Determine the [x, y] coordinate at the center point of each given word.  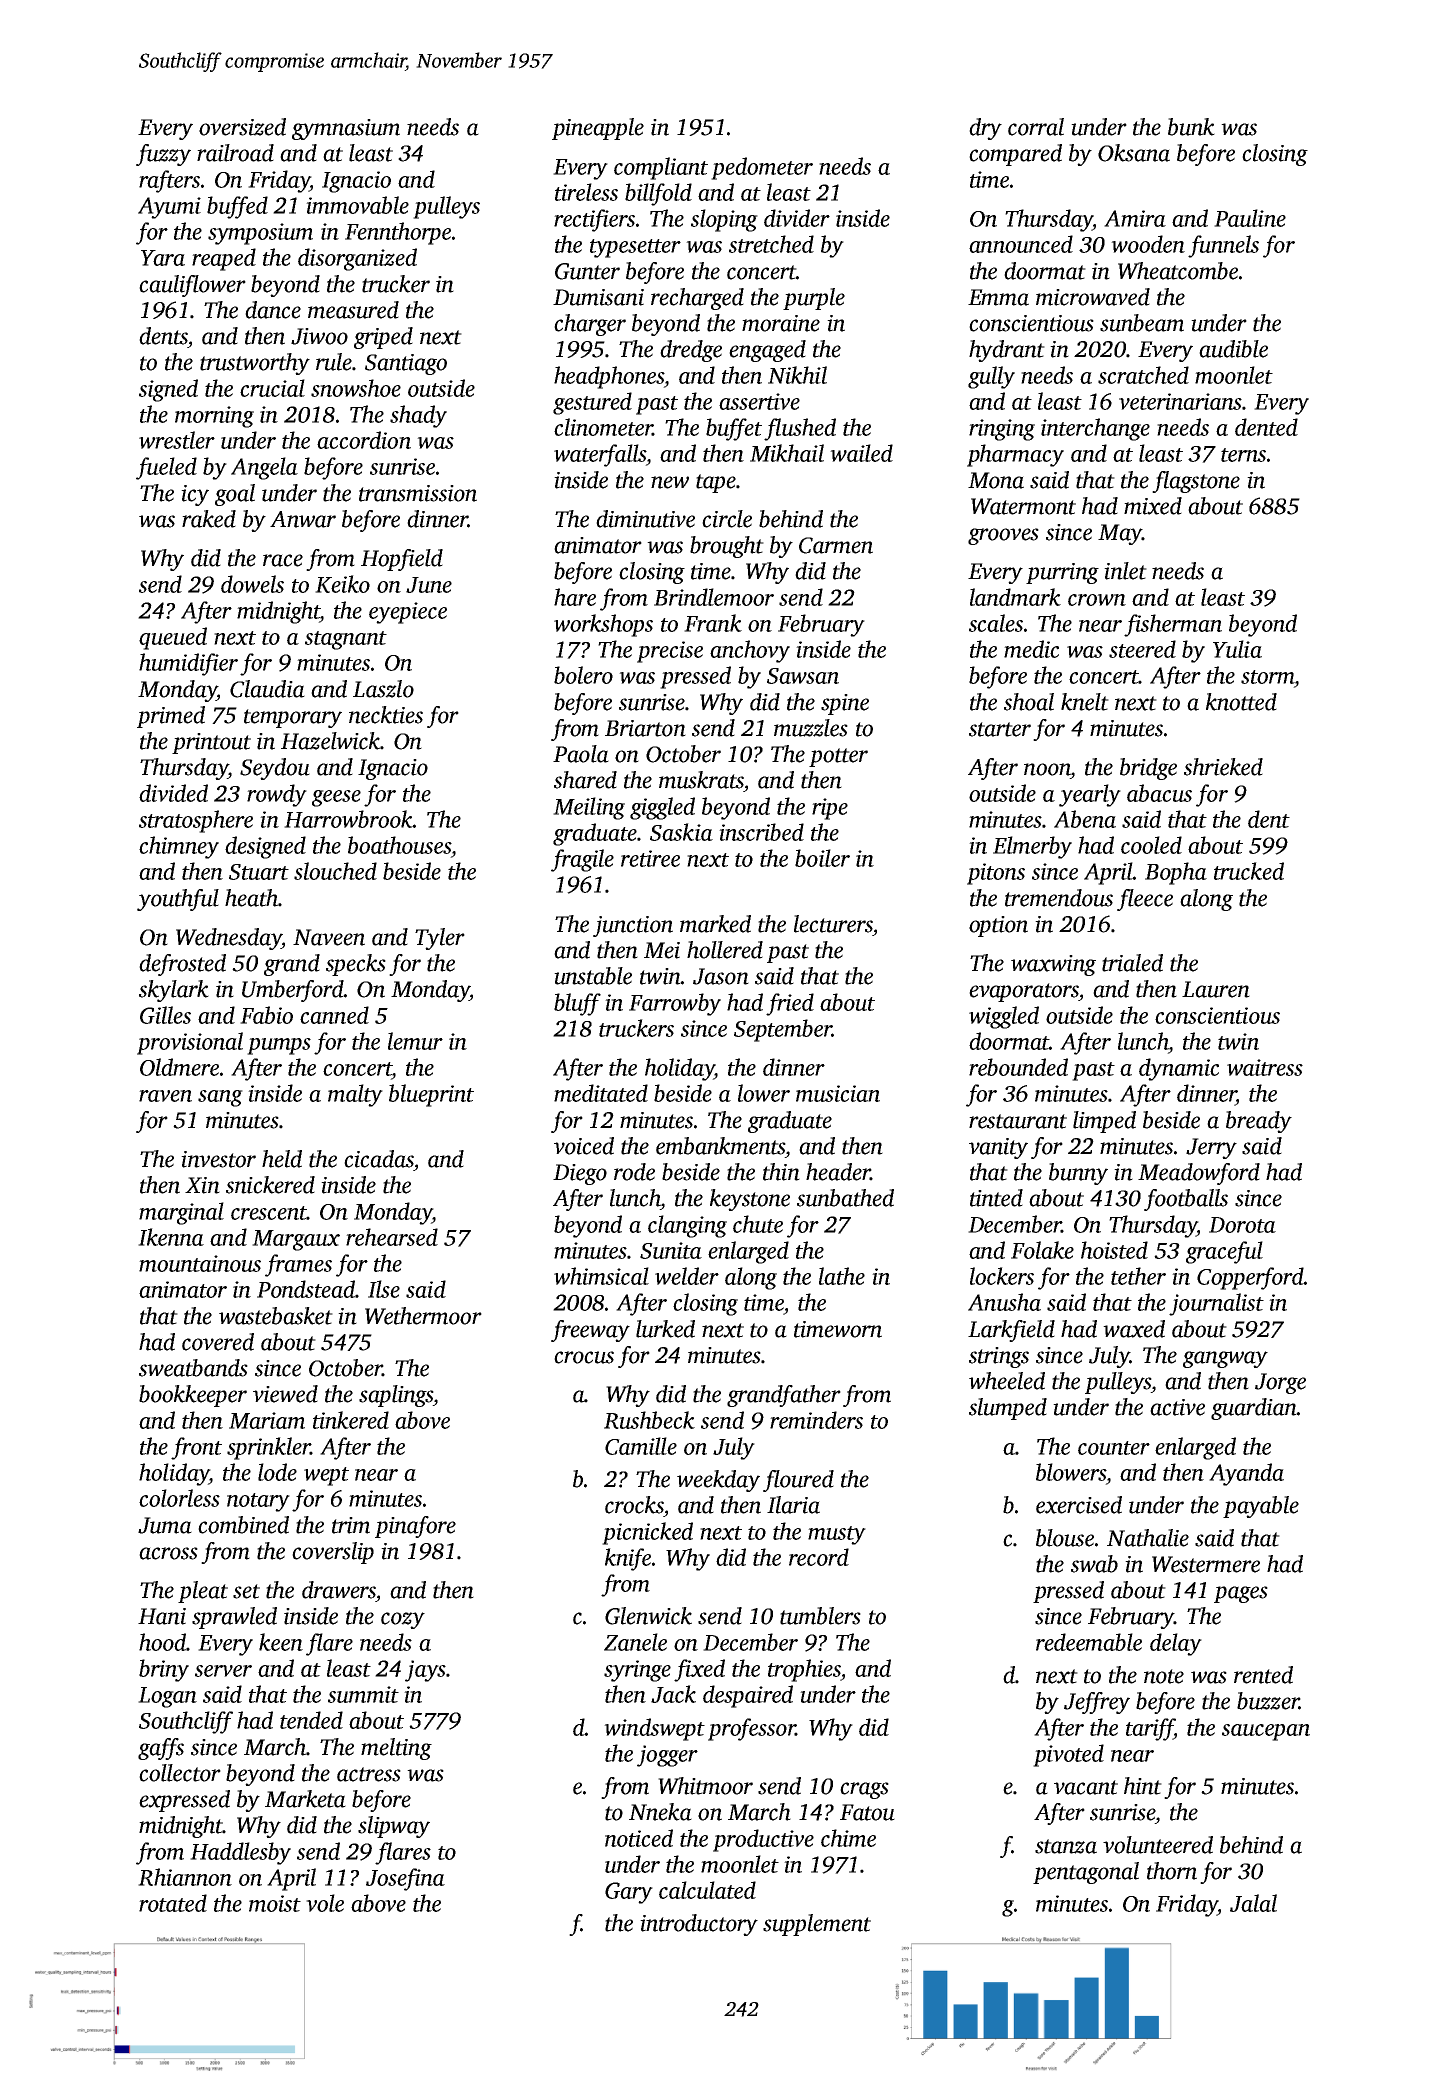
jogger [667, 1756]
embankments [720, 1146]
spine [845, 704]
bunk [1191, 127]
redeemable [1089, 1642]
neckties [386, 715]
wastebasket [276, 1316]
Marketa [305, 1799]
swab [1094, 1564]
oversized [242, 127]
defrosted [182, 965]
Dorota [1242, 1225]
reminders [816, 1420]
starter [1000, 729]
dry [985, 129]
